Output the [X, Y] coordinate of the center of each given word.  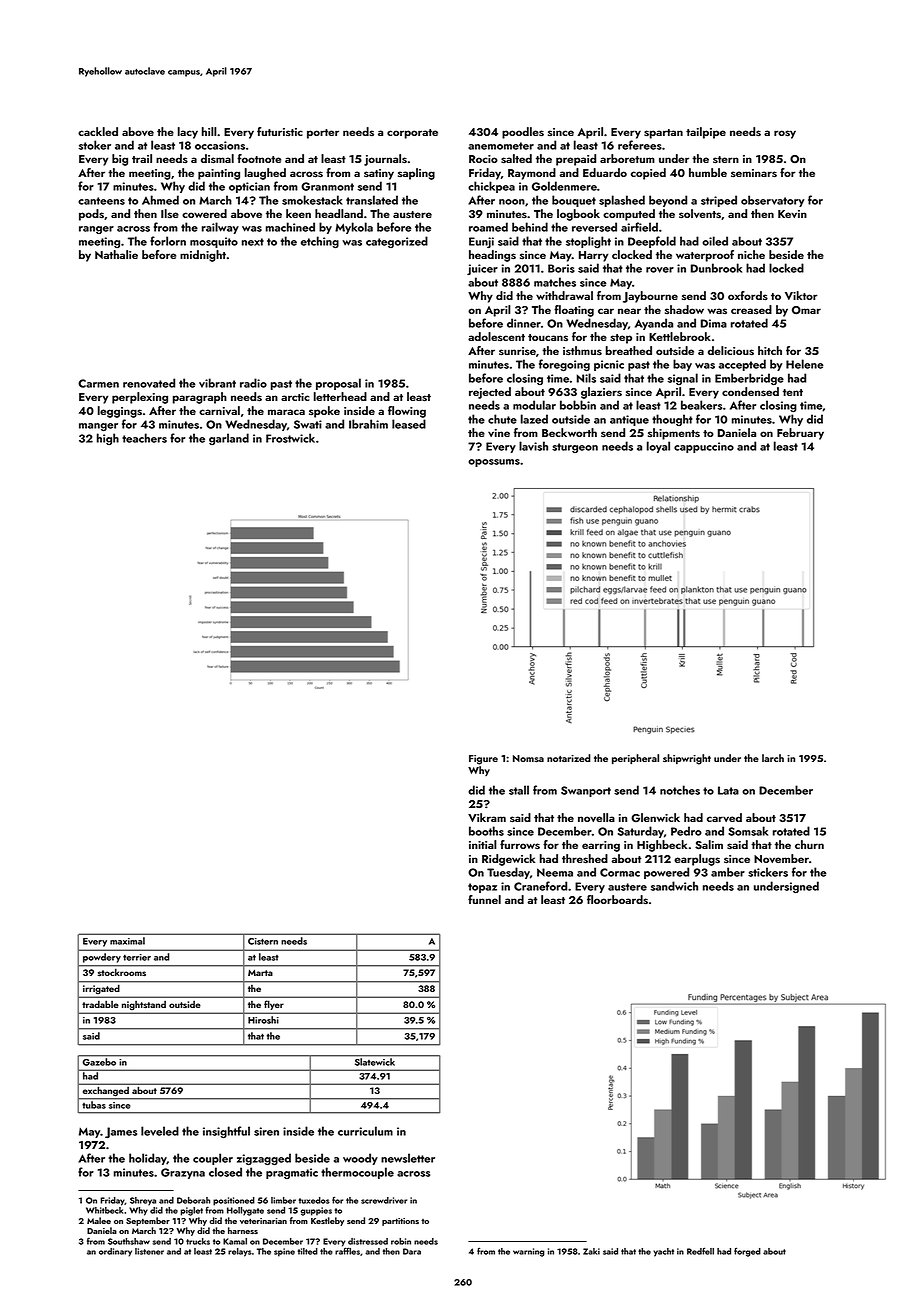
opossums [494, 463]
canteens [101, 201]
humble [708, 172]
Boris [561, 268]
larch [773, 758]
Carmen [98, 383]
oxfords [748, 296]
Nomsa [528, 758]
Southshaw [129, 1241]
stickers [768, 872]
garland [229, 439]
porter [323, 134]
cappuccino [704, 447]
